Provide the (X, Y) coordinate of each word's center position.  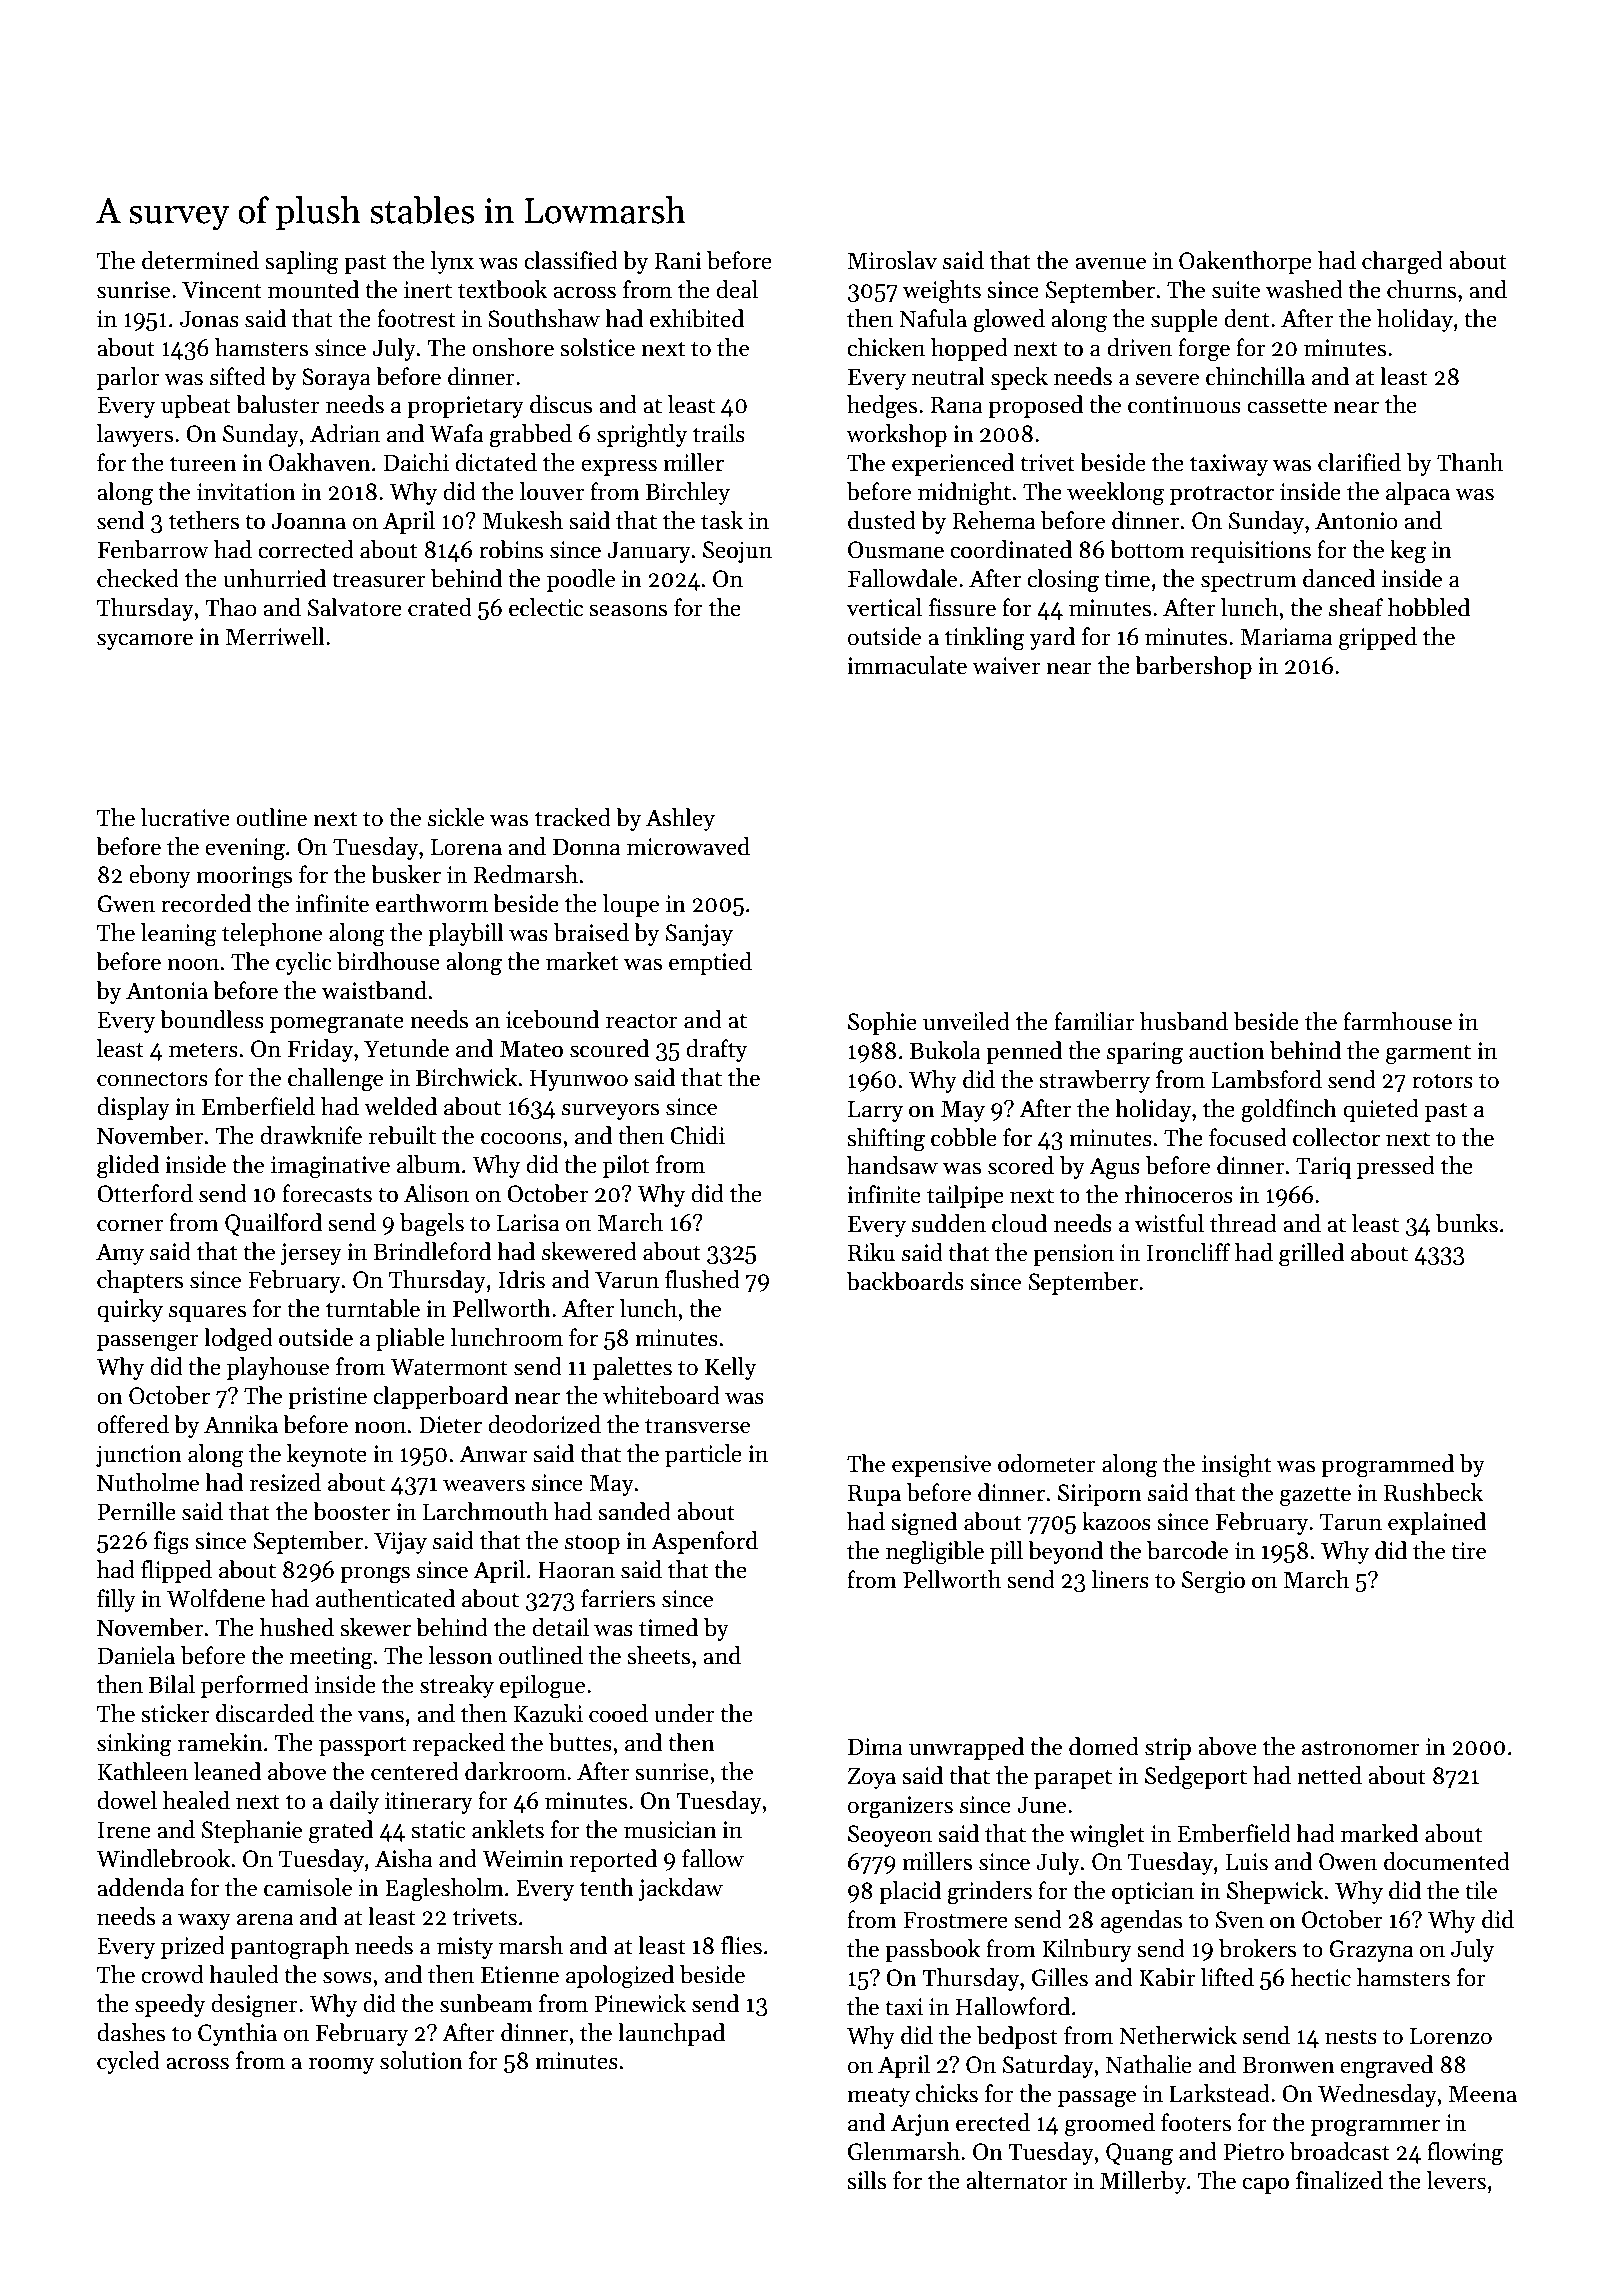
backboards (905, 1281)
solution (421, 2060)
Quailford (273, 1224)
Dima (875, 1747)
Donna (586, 847)
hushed (297, 1627)
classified (571, 260)
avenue (1110, 263)
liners (1120, 1579)
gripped (1378, 639)
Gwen (126, 904)
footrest (416, 318)
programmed (1387, 1466)
